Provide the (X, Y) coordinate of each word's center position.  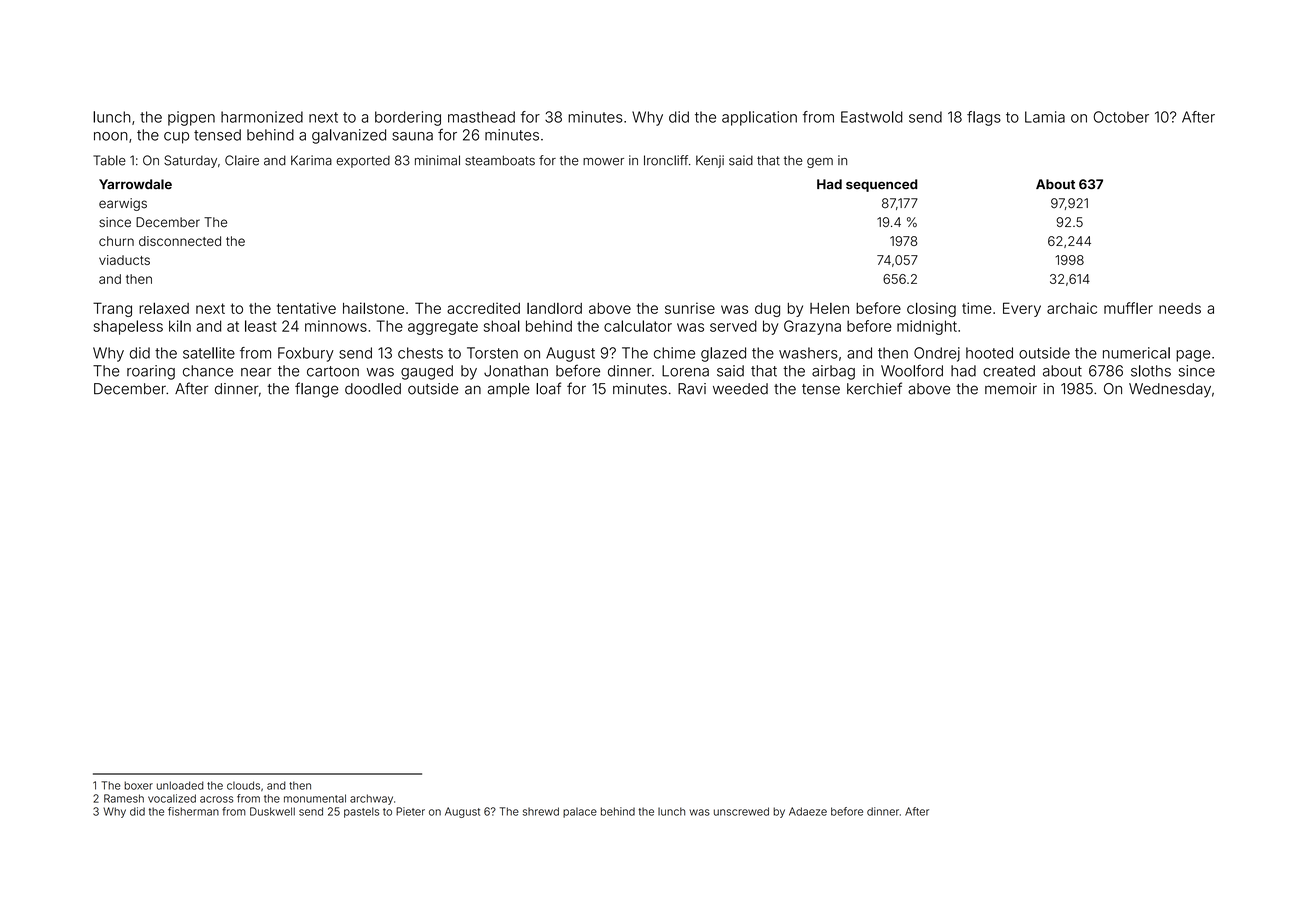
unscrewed (741, 811)
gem (820, 163)
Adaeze (808, 811)
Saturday (190, 161)
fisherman (193, 811)
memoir (1011, 389)
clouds (243, 785)
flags (984, 118)
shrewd (541, 811)
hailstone (373, 308)
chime (674, 353)
